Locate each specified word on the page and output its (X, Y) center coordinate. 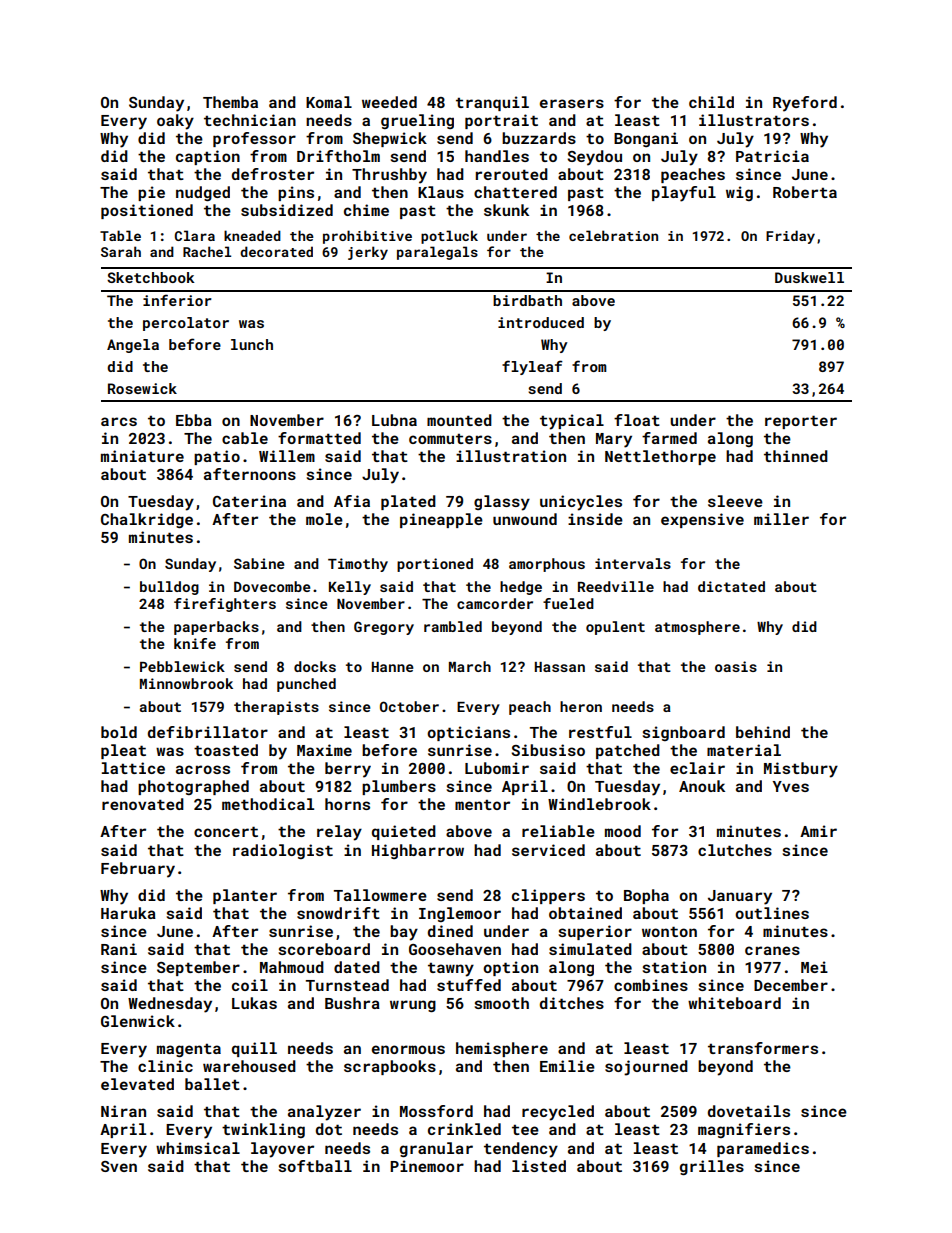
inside (595, 519)
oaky (175, 122)
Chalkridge (147, 520)
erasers (572, 103)
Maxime (324, 750)
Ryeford (805, 104)
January (740, 897)
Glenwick (138, 1021)
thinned (796, 456)
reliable (558, 831)
